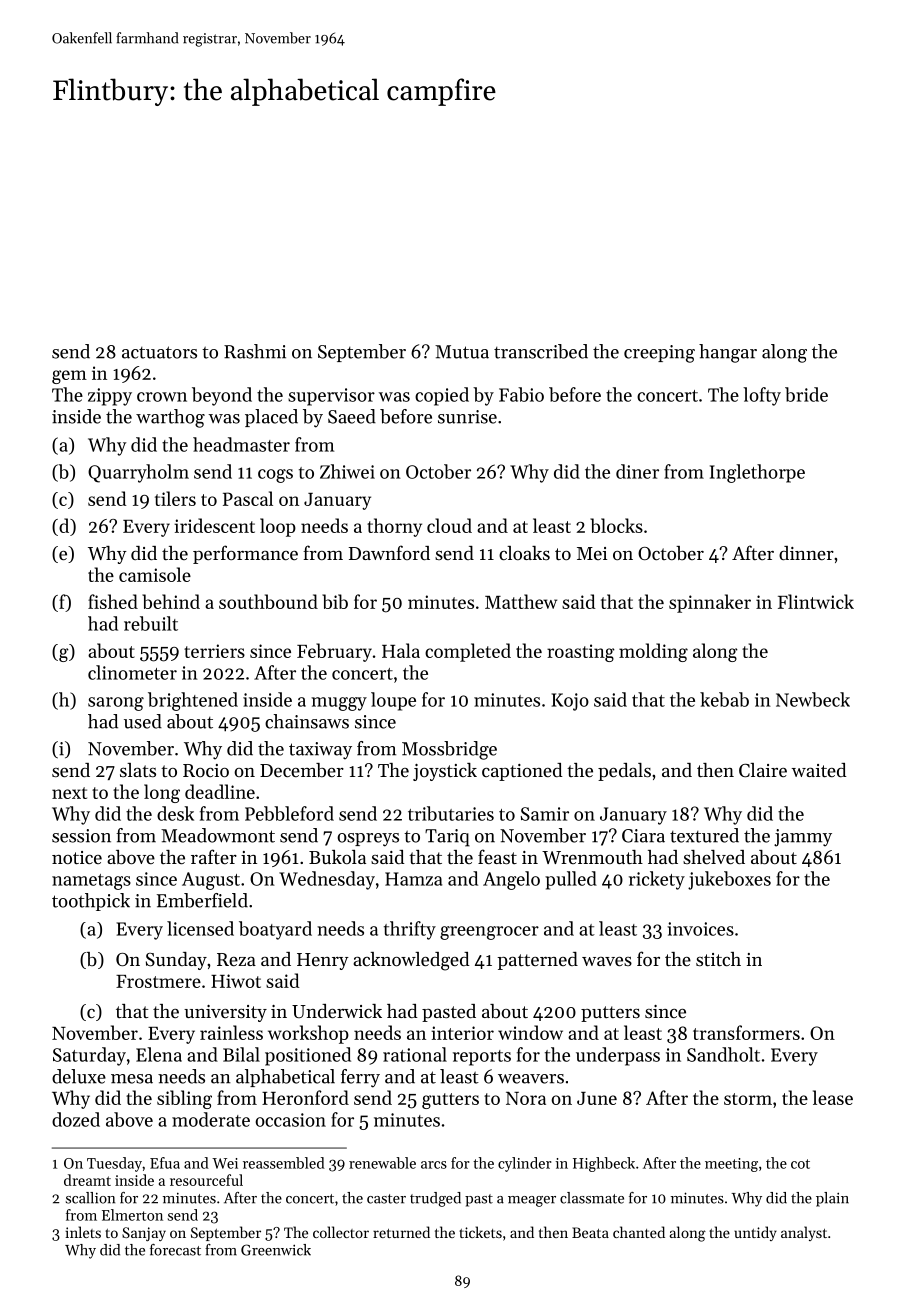 The width and height of the screenshot is (908, 1316). Describe the element at coordinates (803, 838) in the screenshot. I see `jammy` at that location.
